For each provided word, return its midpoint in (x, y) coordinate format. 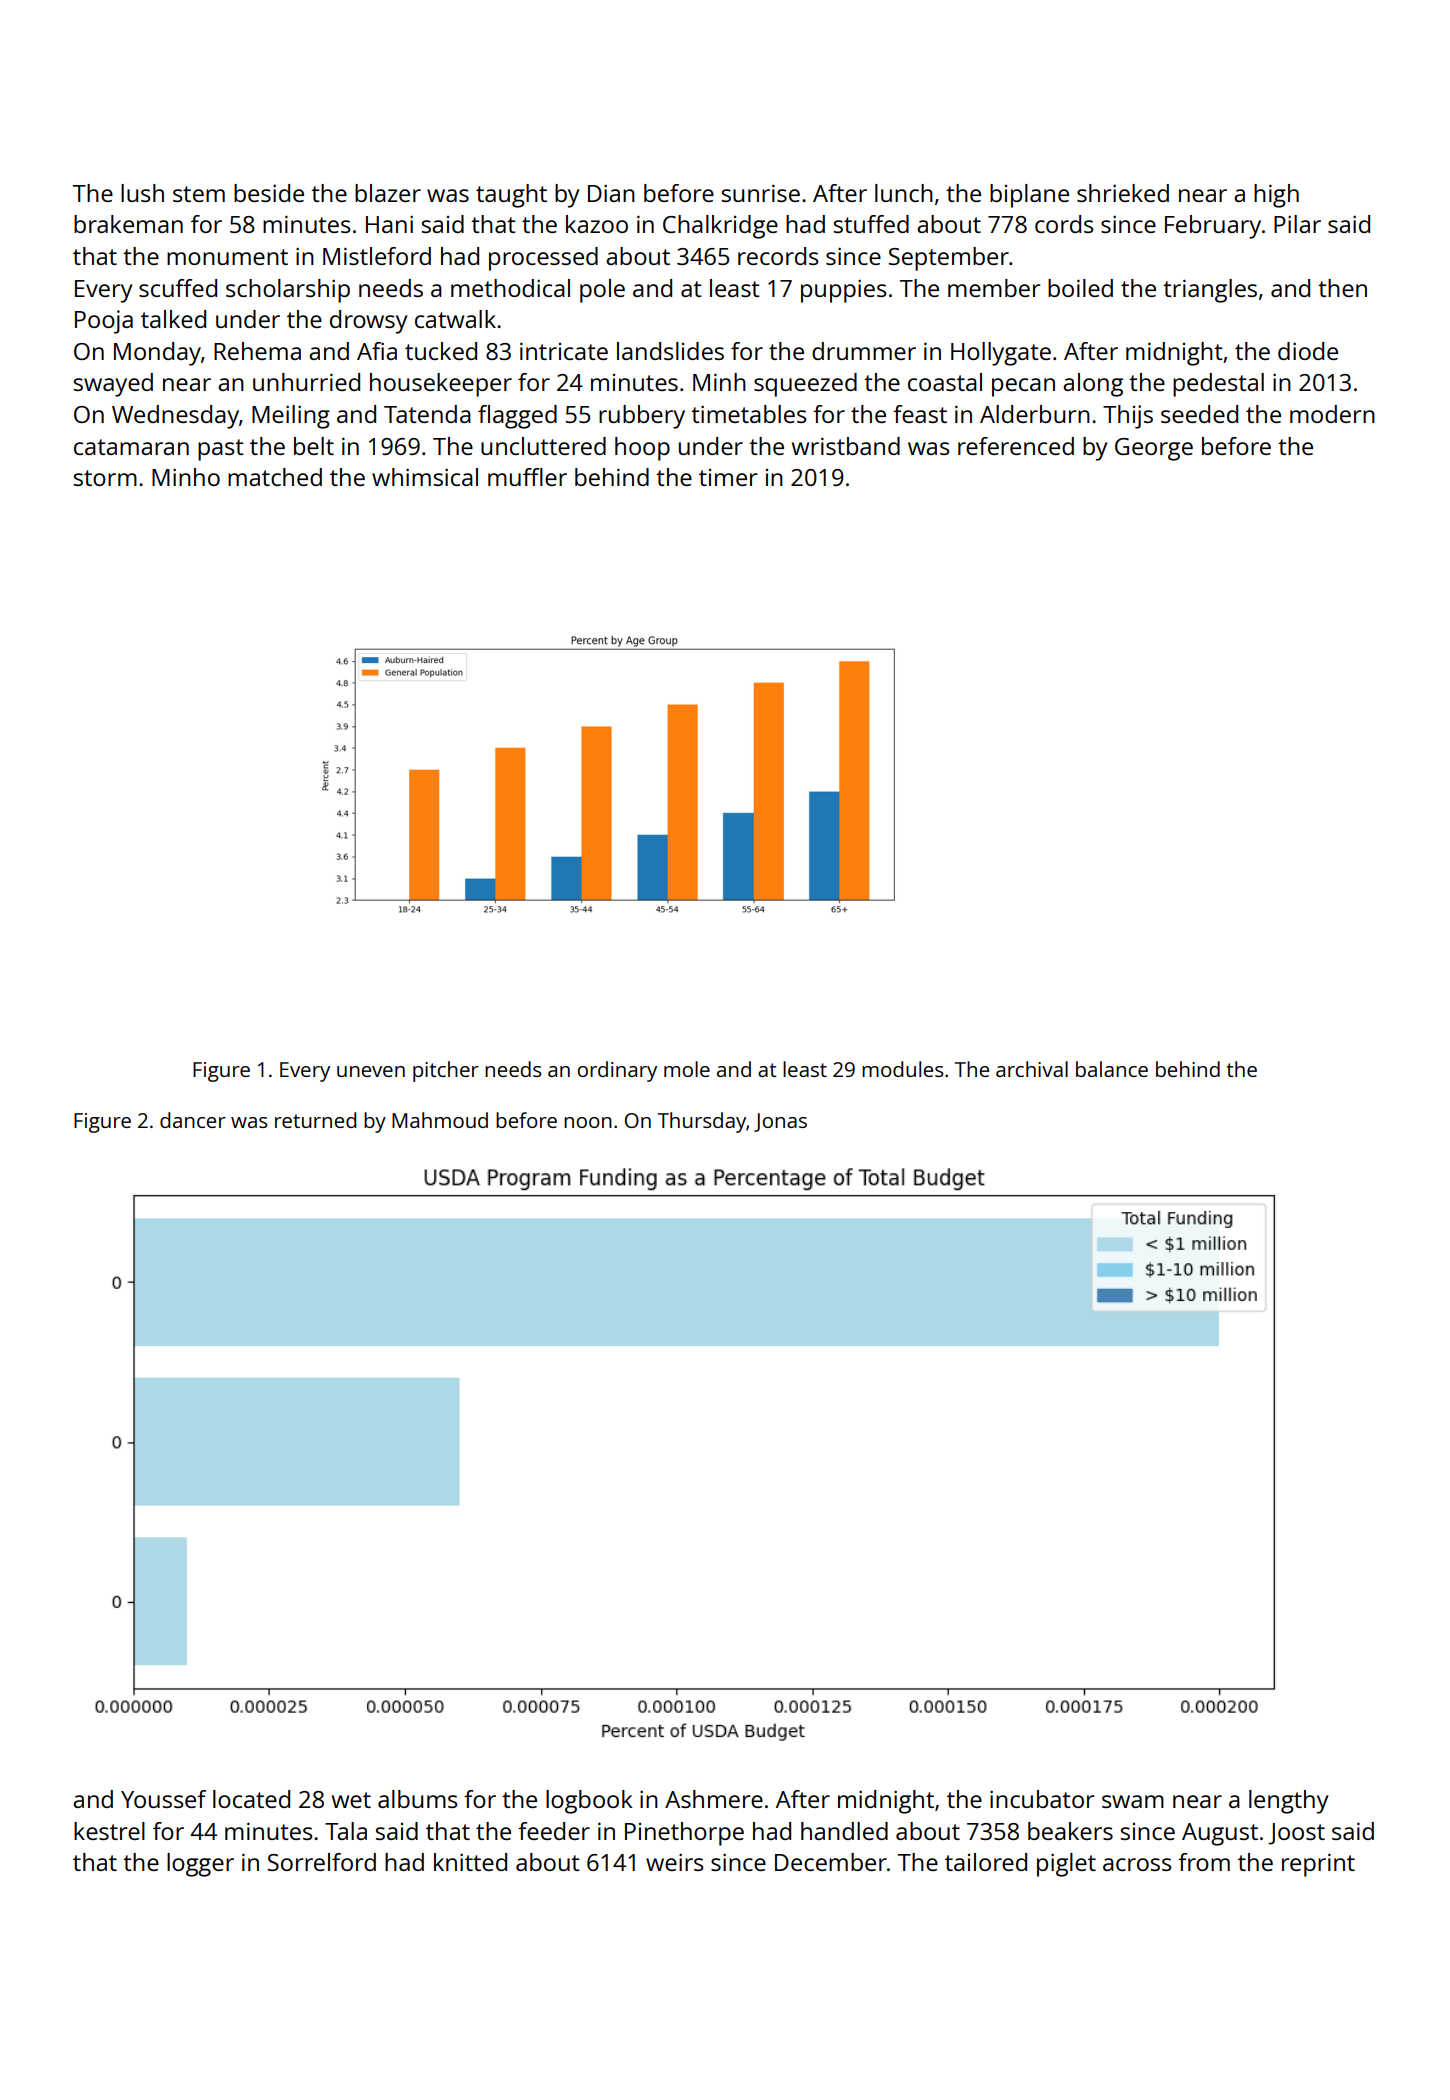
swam (1133, 1801)
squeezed (805, 385)
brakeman (128, 224)
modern (1332, 414)
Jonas (780, 1122)
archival (1032, 1069)
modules (902, 1069)
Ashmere (714, 1799)
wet (351, 1800)
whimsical (425, 477)
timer (728, 477)
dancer (193, 1120)
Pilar (1297, 224)
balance (1112, 1069)
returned (315, 1120)
